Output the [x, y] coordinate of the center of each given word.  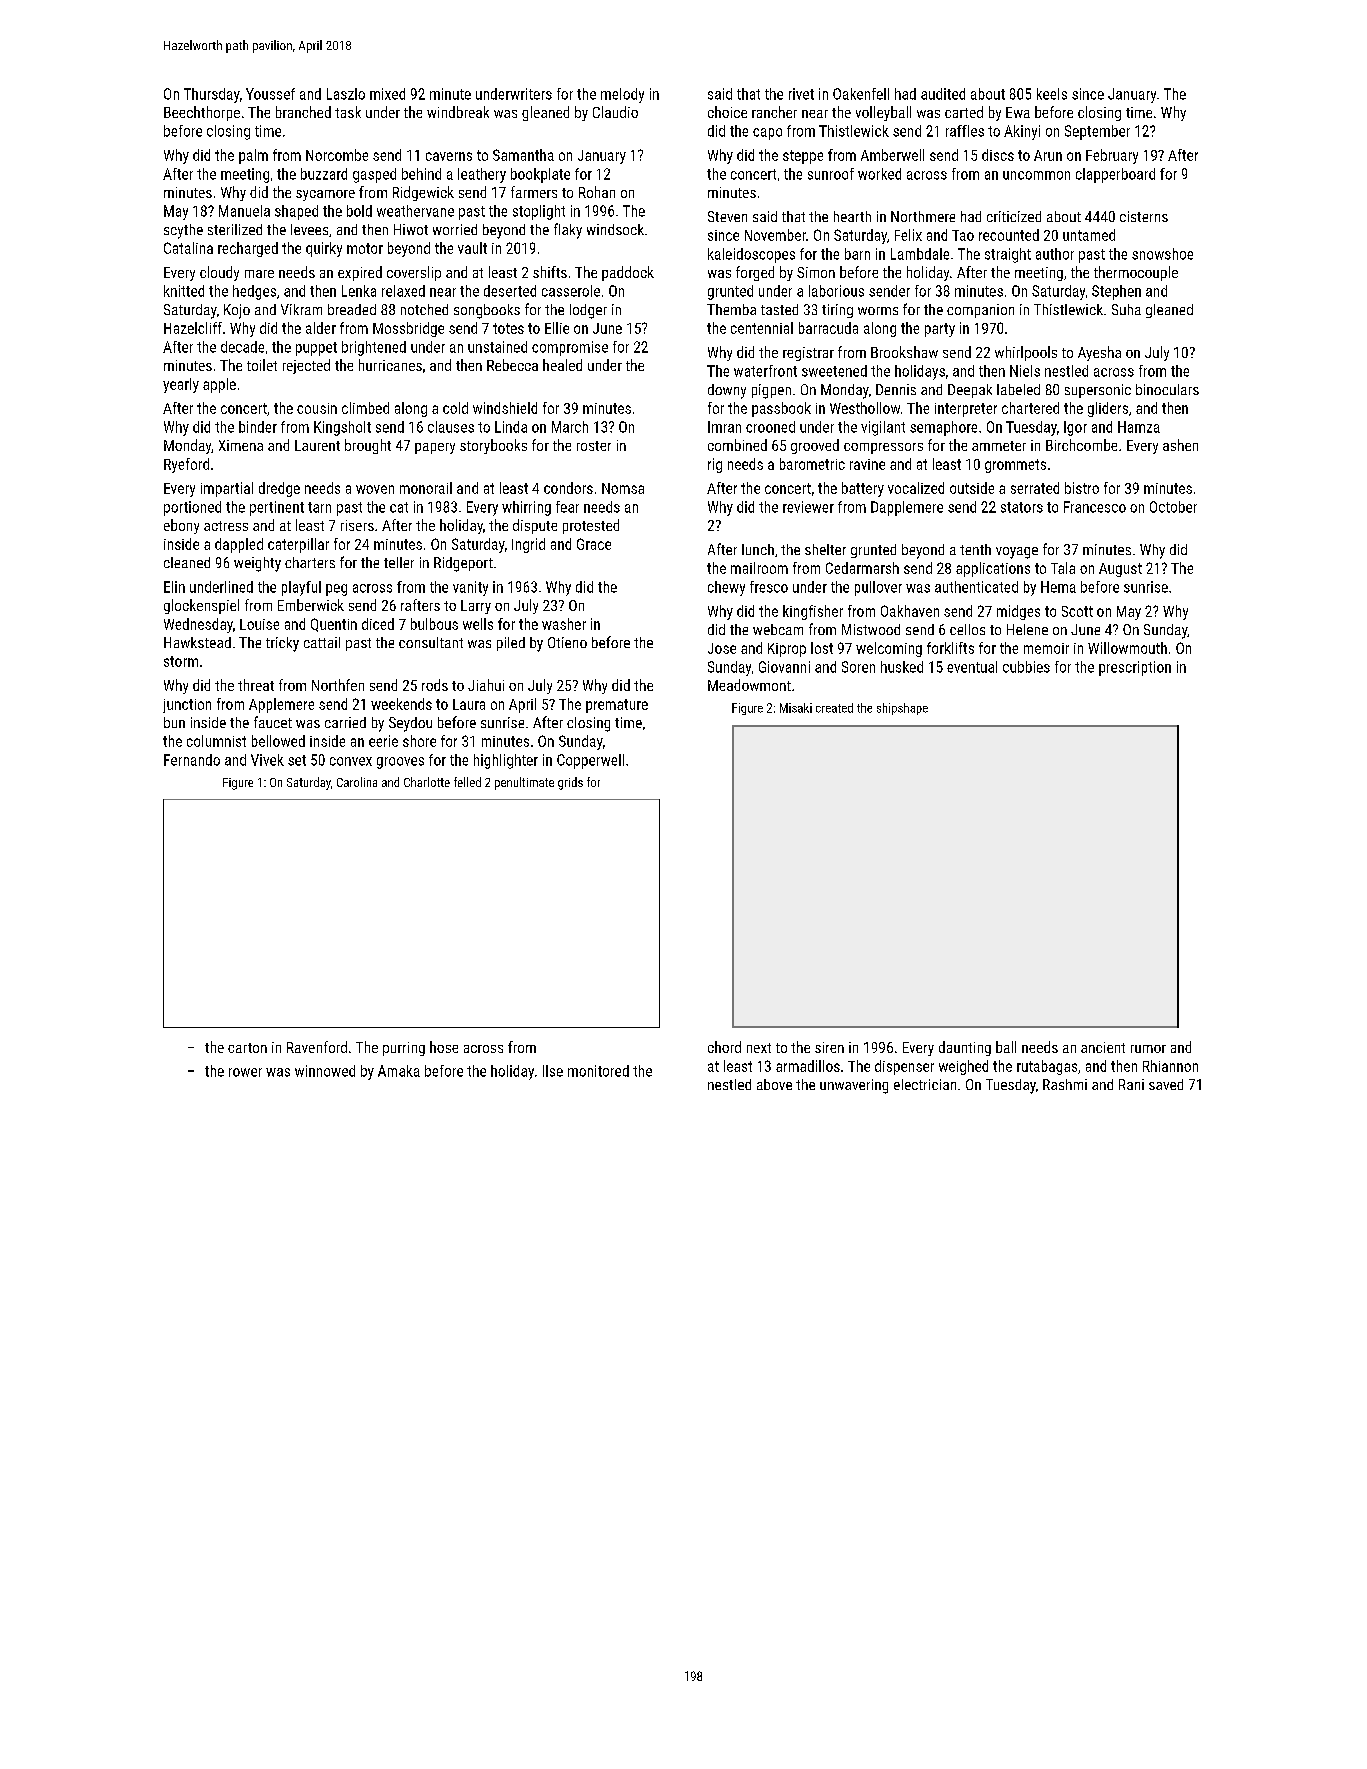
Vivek [267, 760]
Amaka [399, 1071]
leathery [482, 175]
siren [829, 1047]
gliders [1108, 409]
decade [242, 347]
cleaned [187, 562]
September [1097, 132]
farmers [534, 192]
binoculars [1167, 389]
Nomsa [623, 488]
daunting [965, 1048]
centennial [762, 328]
